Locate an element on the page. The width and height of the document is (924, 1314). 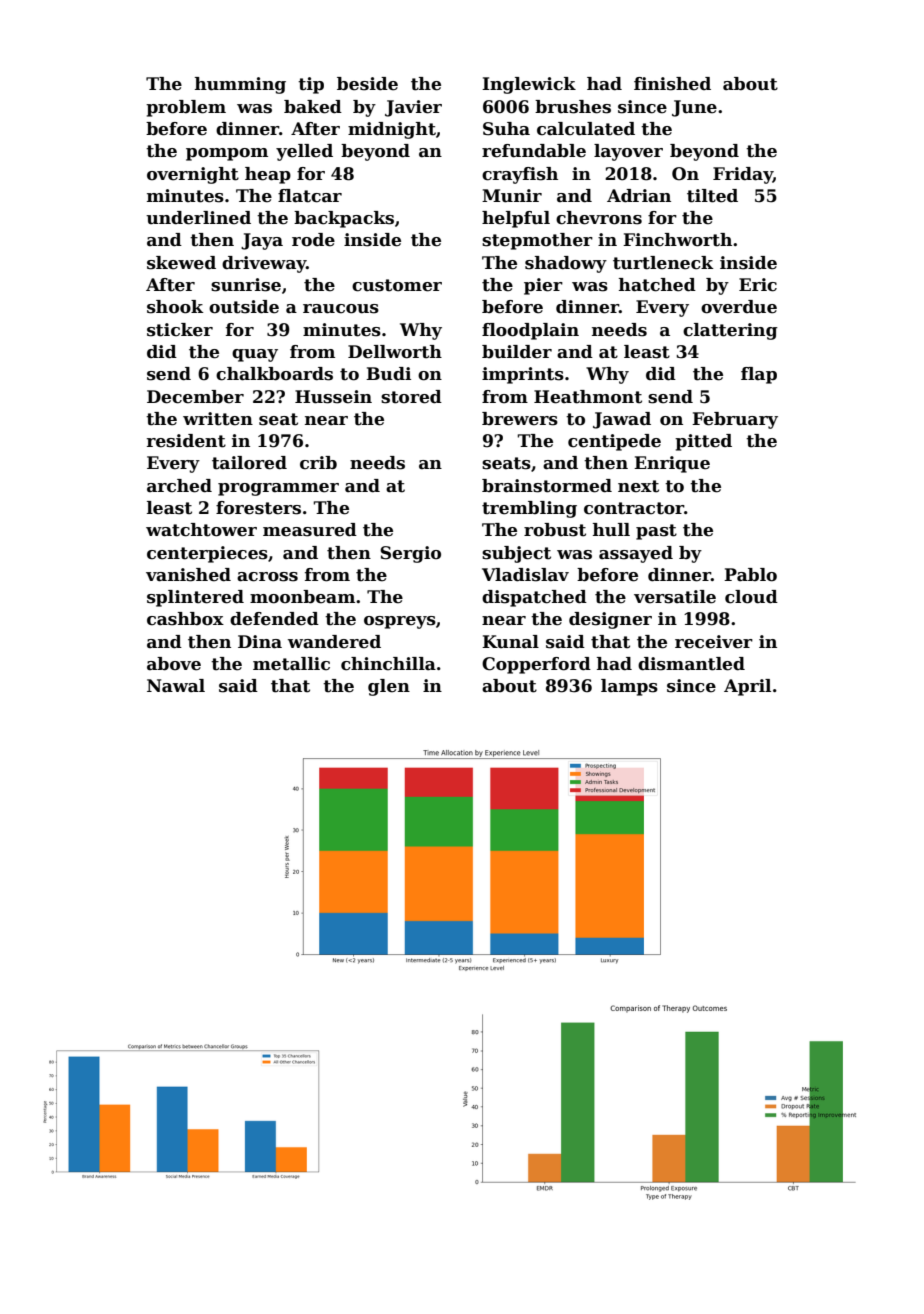
humming is located at coordinates (240, 85).
